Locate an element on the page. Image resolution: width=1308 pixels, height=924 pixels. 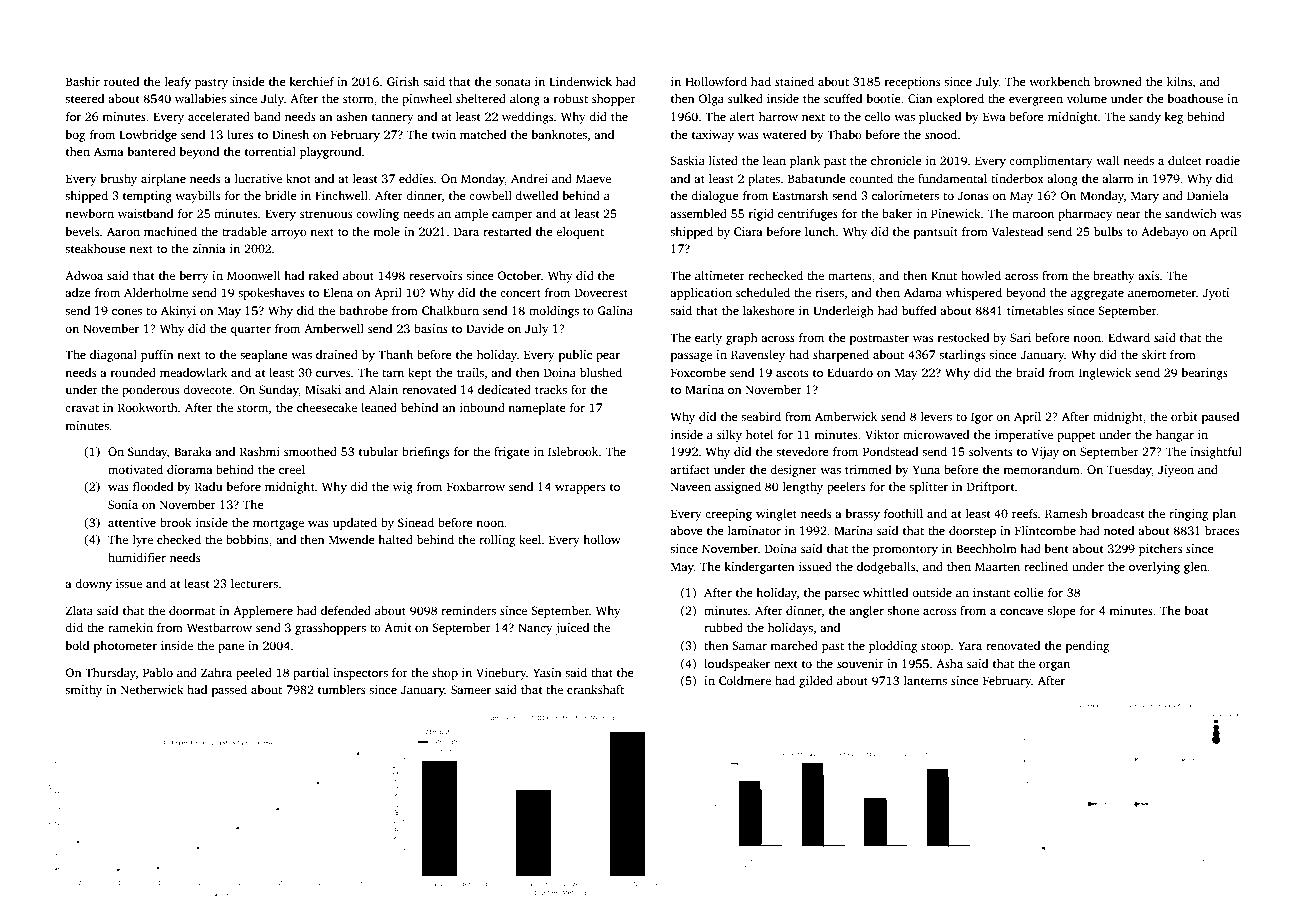
concert is located at coordinates (520, 293).
